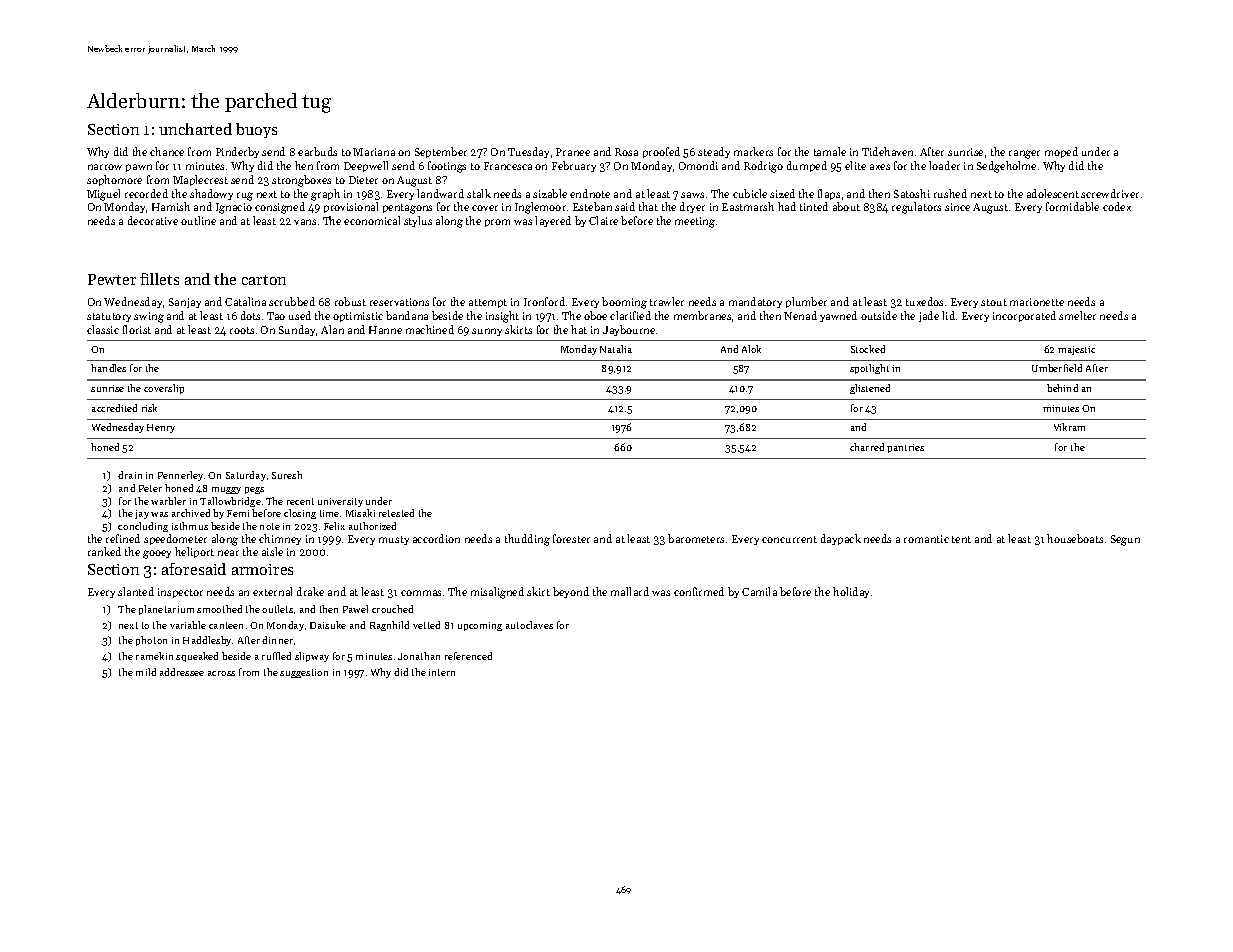 The image size is (1233, 952). What do you see at coordinates (924, 301) in the page?
I see `tuxedos` at bounding box center [924, 301].
